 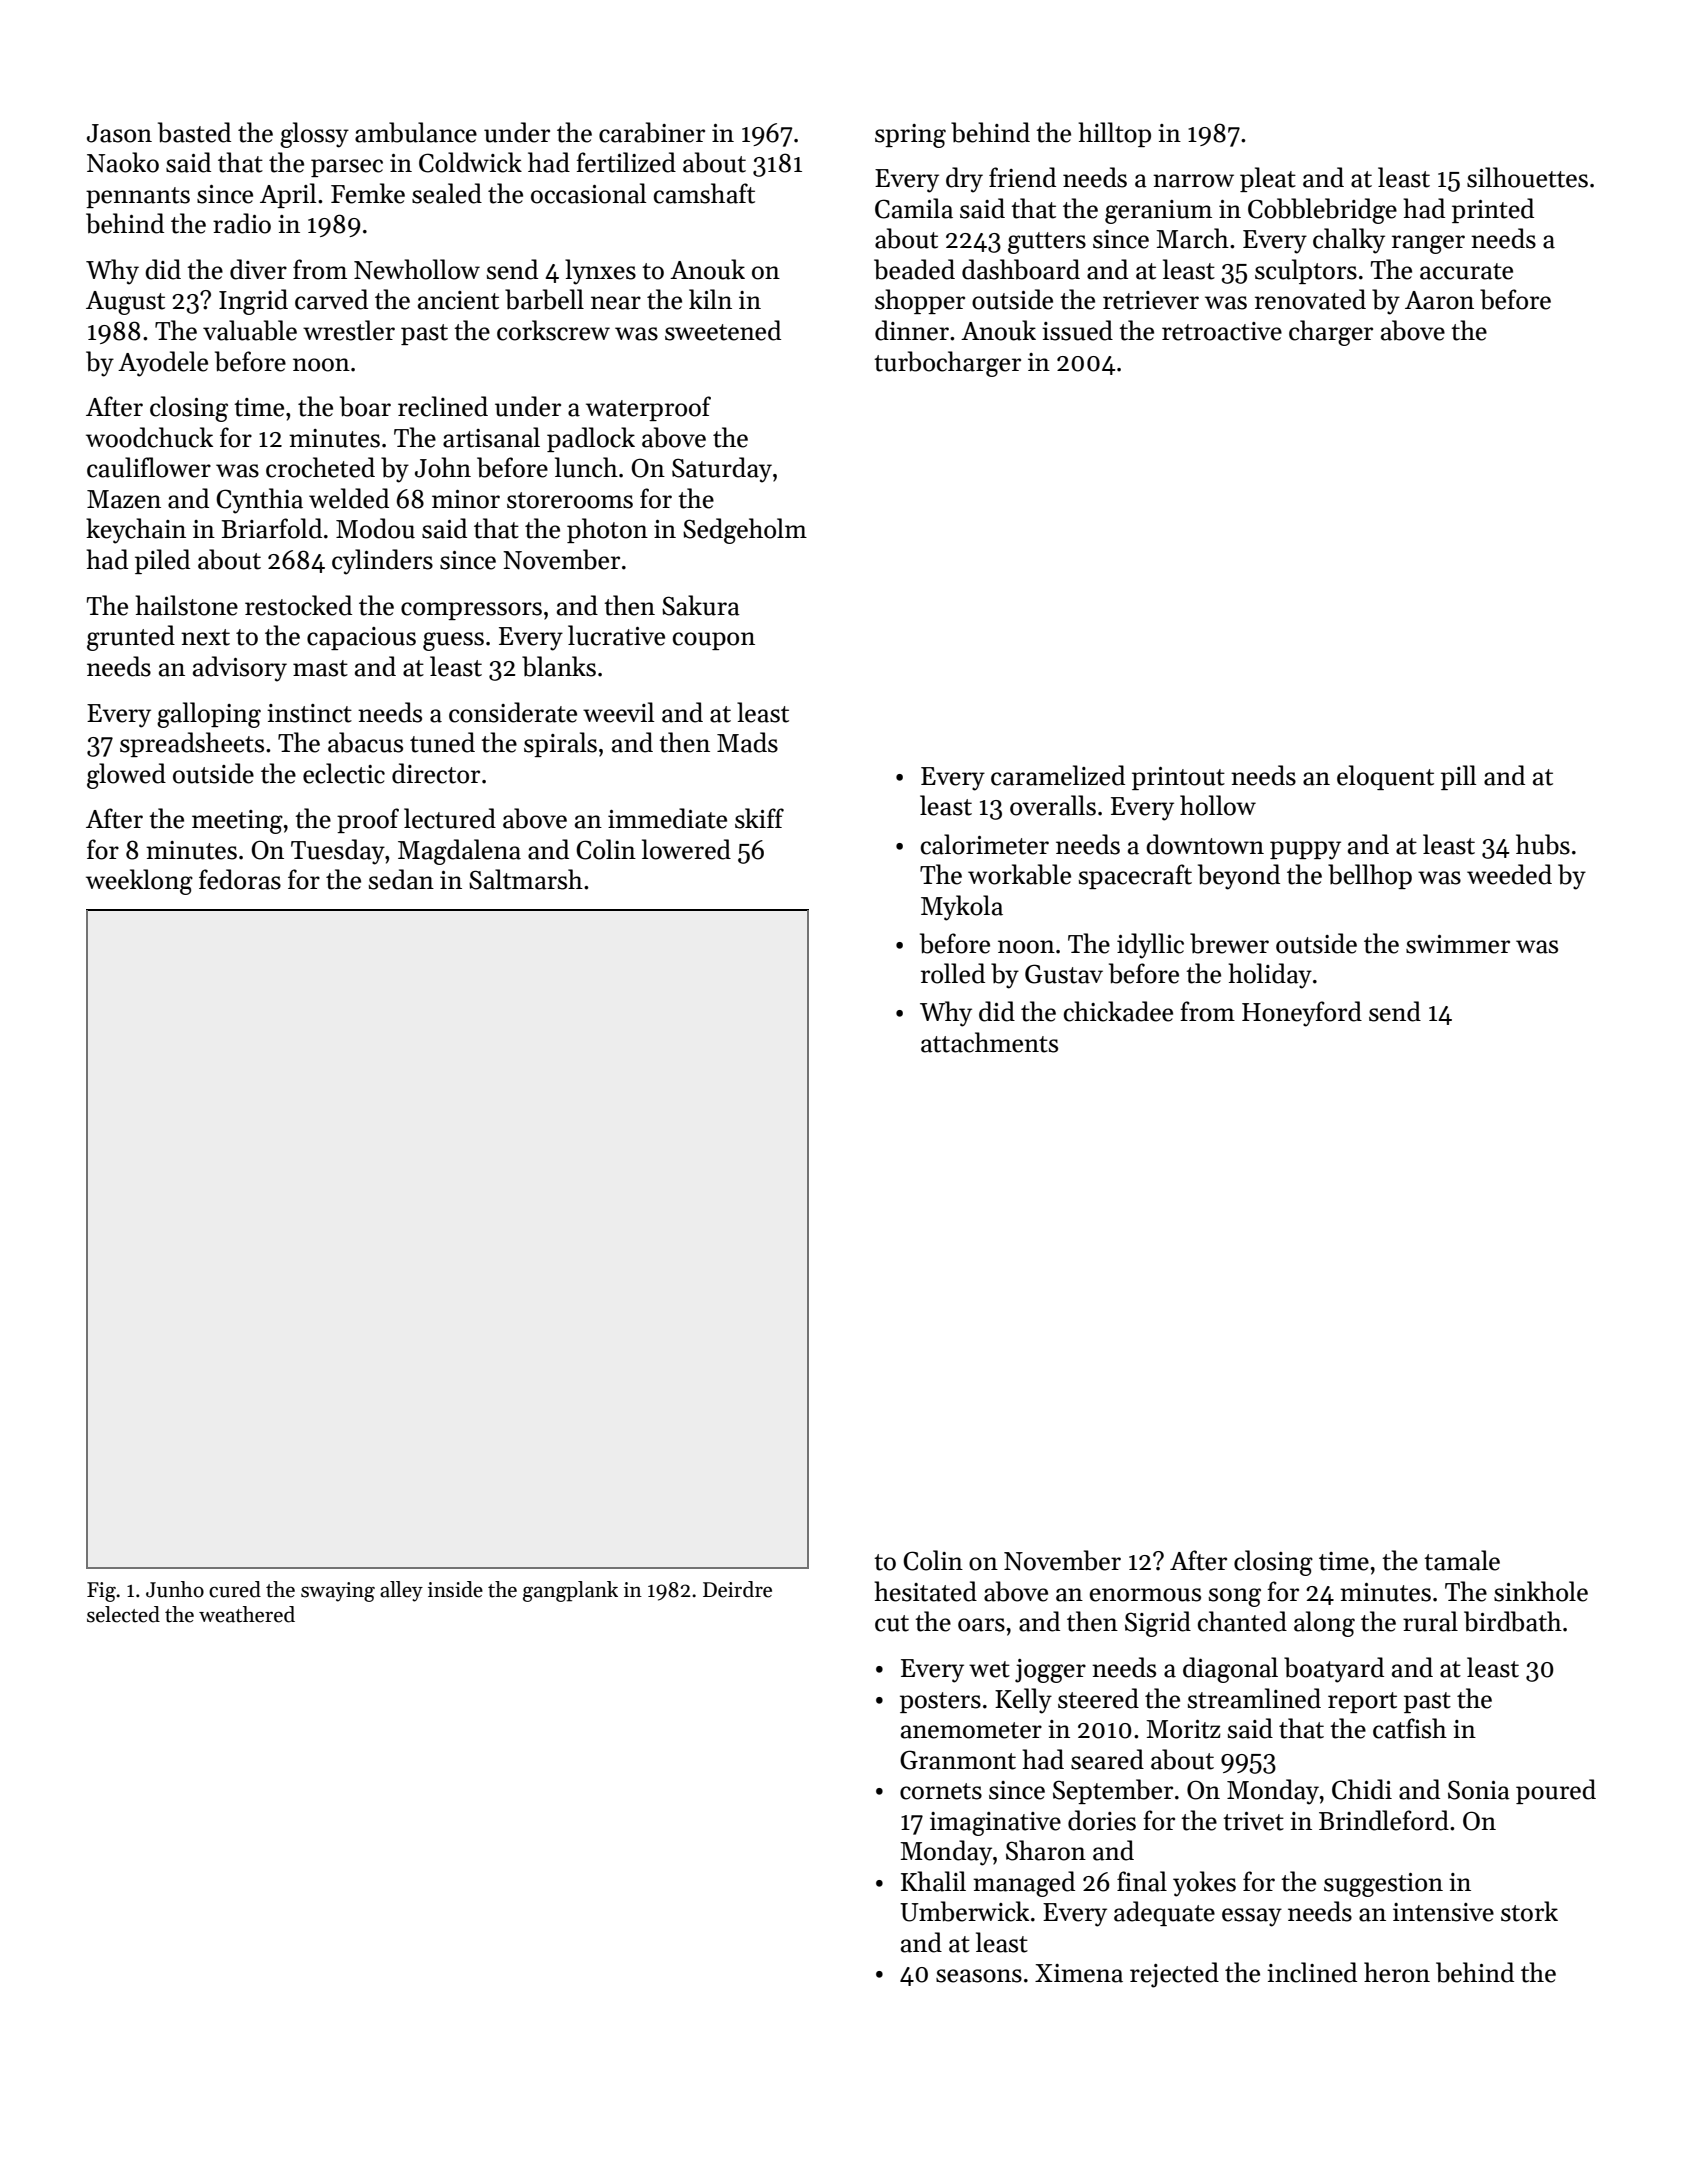 I want to click on Honeyford, so click(x=1302, y=1014).
